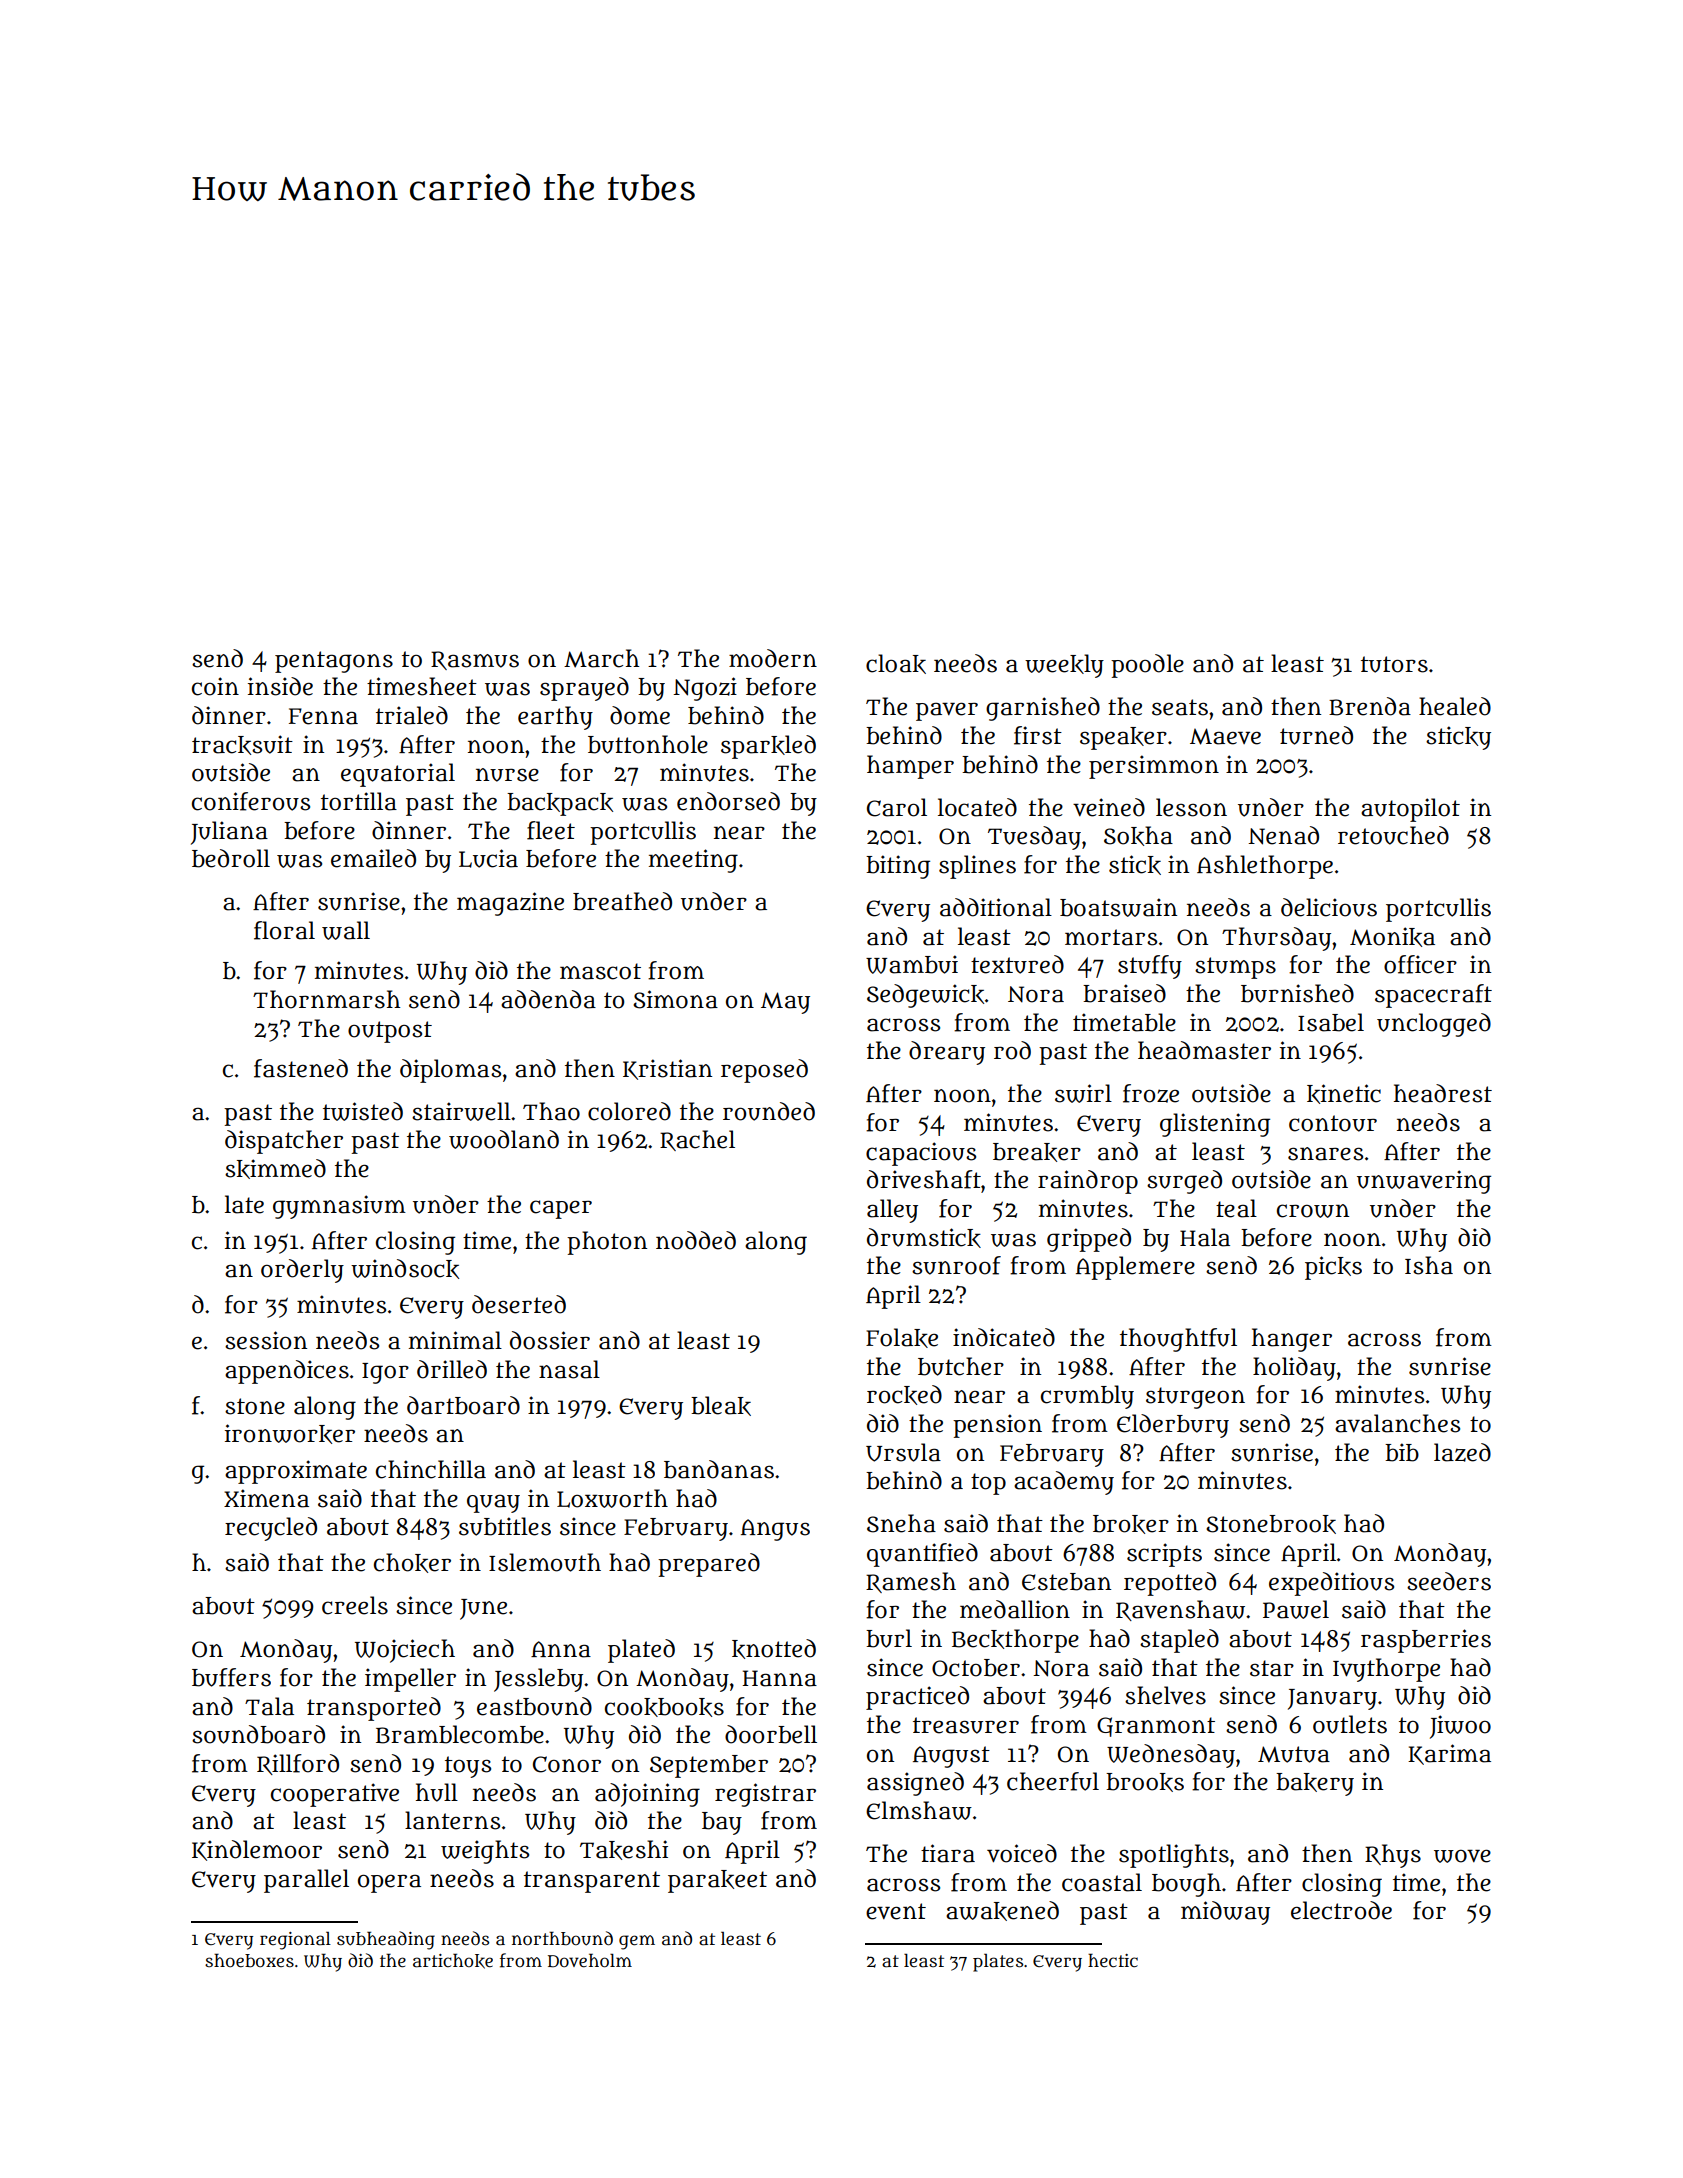 This screenshot has height=2178, width=1683. I want to click on breathed, so click(622, 901).
